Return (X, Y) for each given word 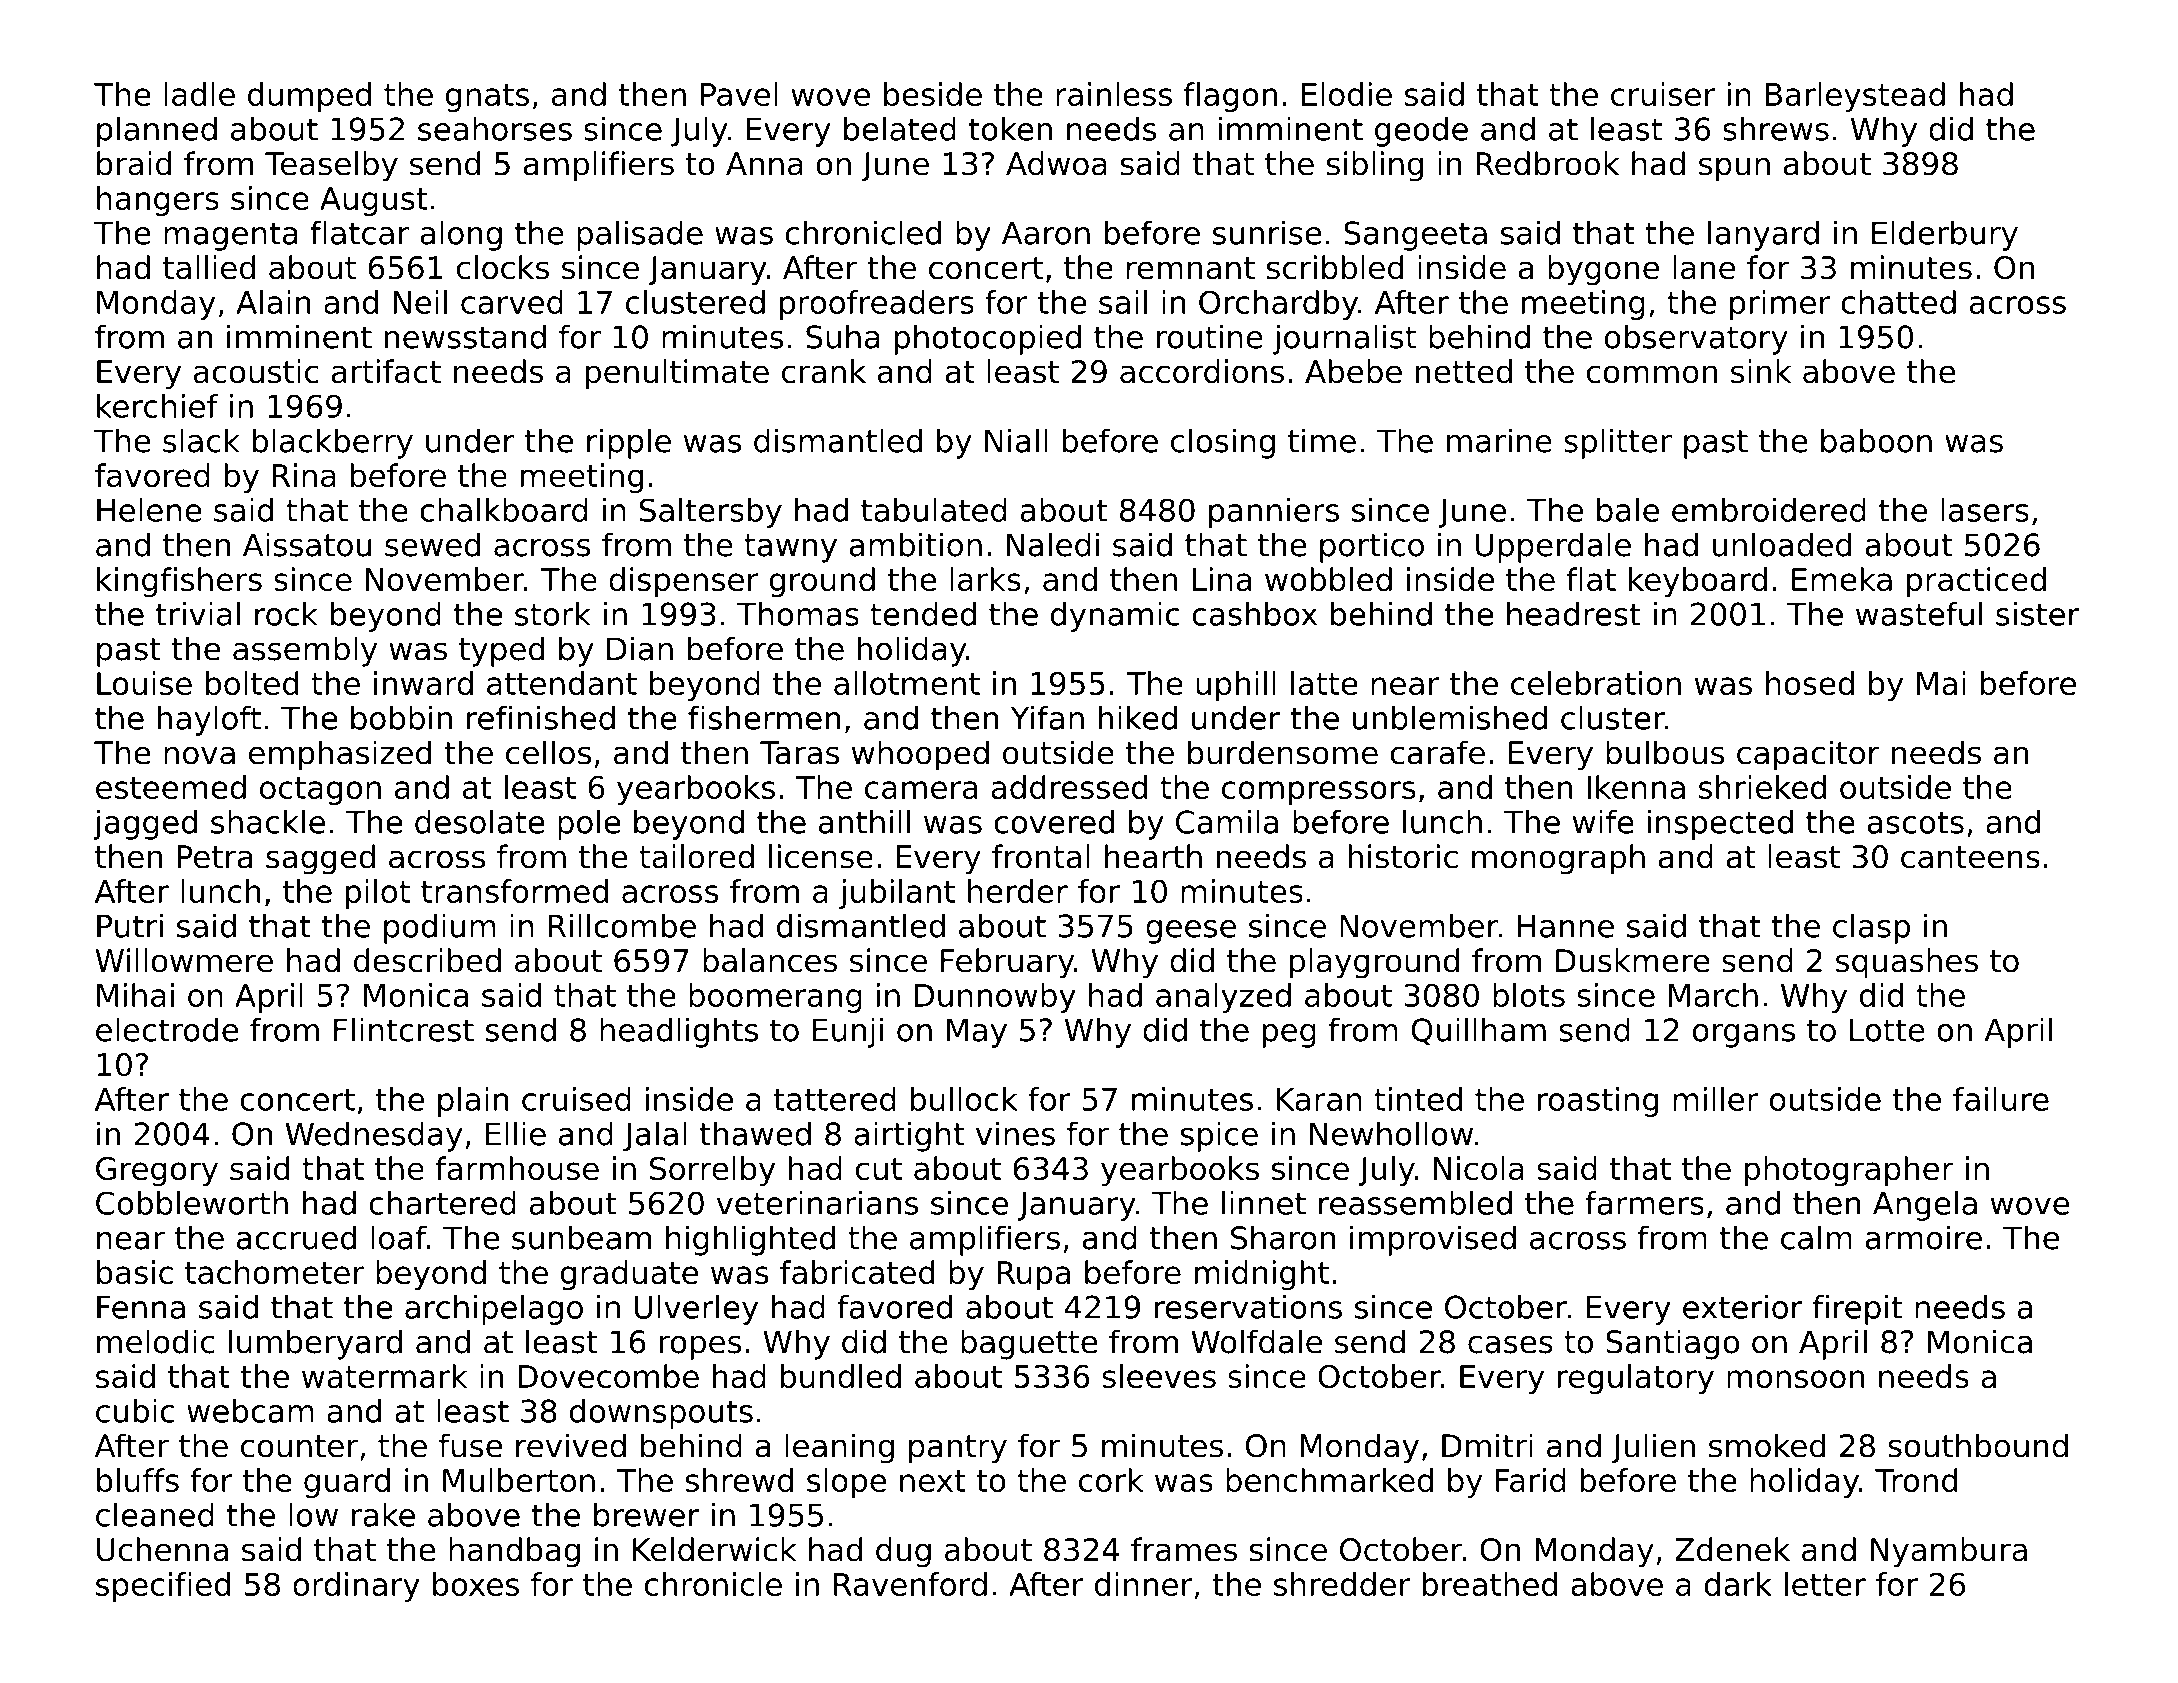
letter (1825, 1584)
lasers (1985, 509)
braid (134, 163)
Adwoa (1056, 163)
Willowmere (184, 960)
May (977, 1033)
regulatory (1636, 1379)
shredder (1342, 1584)
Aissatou (307, 544)
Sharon (1283, 1237)
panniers (1274, 513)
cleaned (155, 1514)
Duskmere (1633, 960)
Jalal (655, 1136)
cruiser (1663, 94)
